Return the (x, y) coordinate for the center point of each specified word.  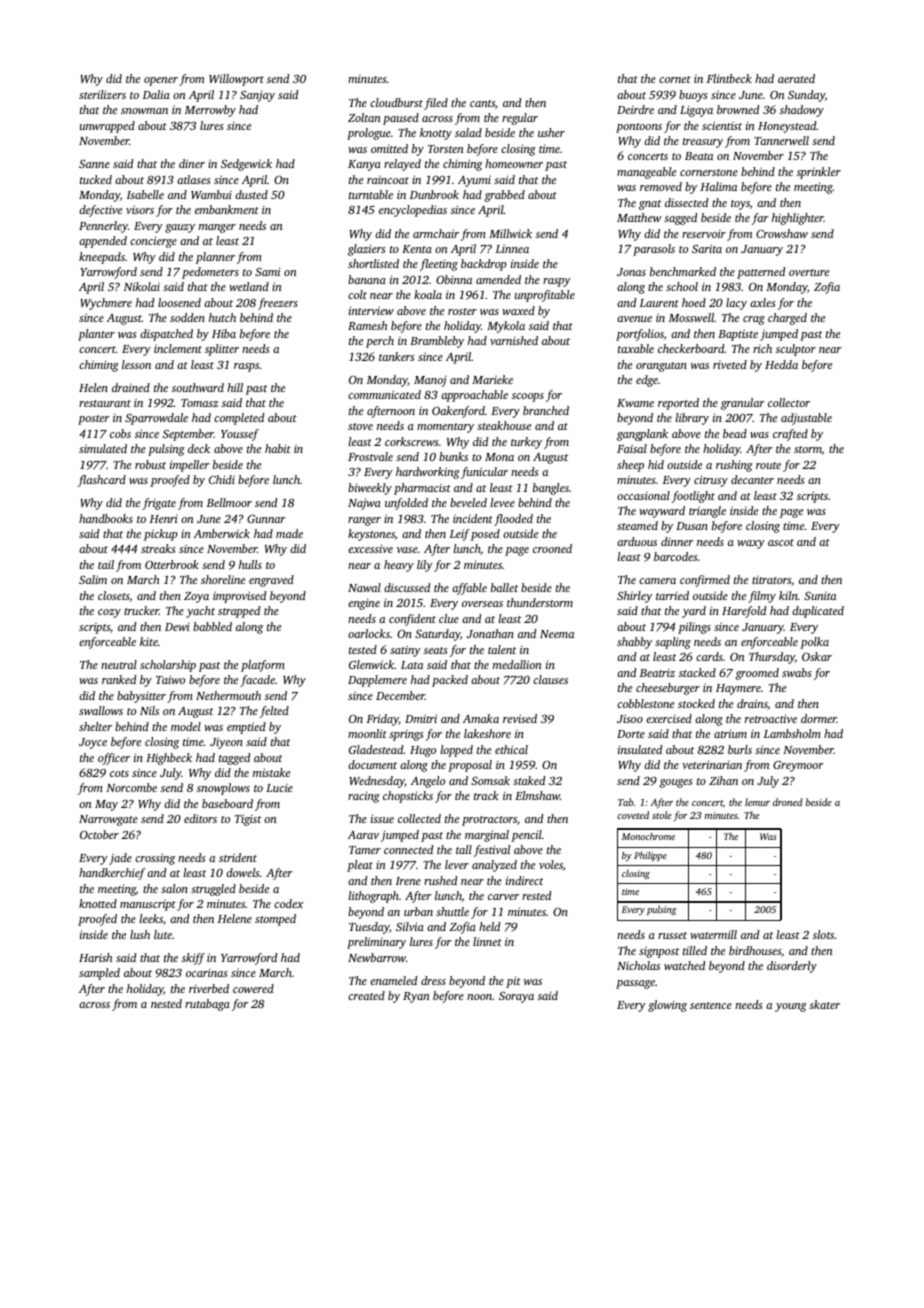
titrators (771, 580)
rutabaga (207, 1005)
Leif (460, 535)
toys (740, 205)
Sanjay (257, 96)
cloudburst (396, 102)
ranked (119, 679)
